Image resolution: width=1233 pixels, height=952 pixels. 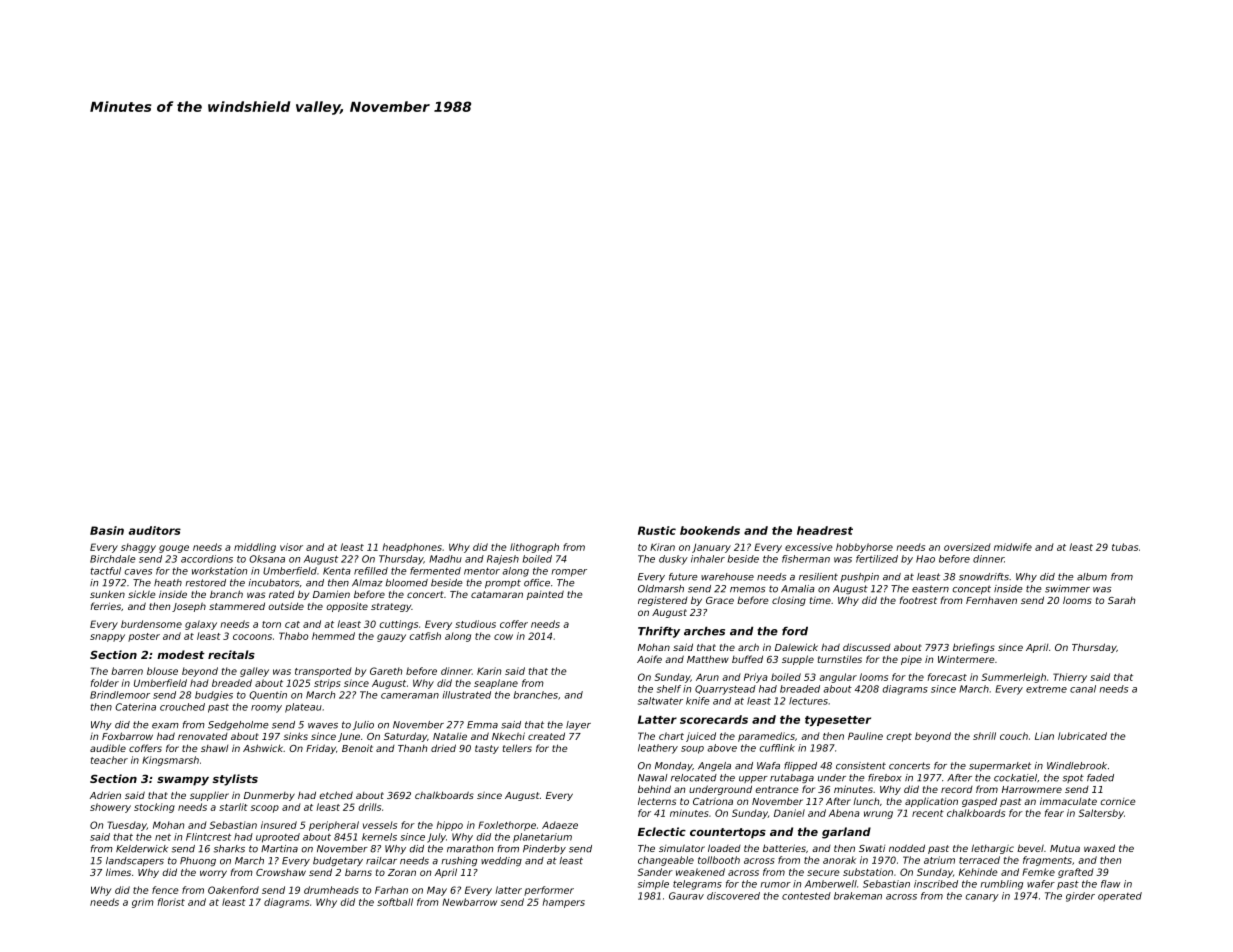 I want to click on pipe, so click(x=911, y=660).
